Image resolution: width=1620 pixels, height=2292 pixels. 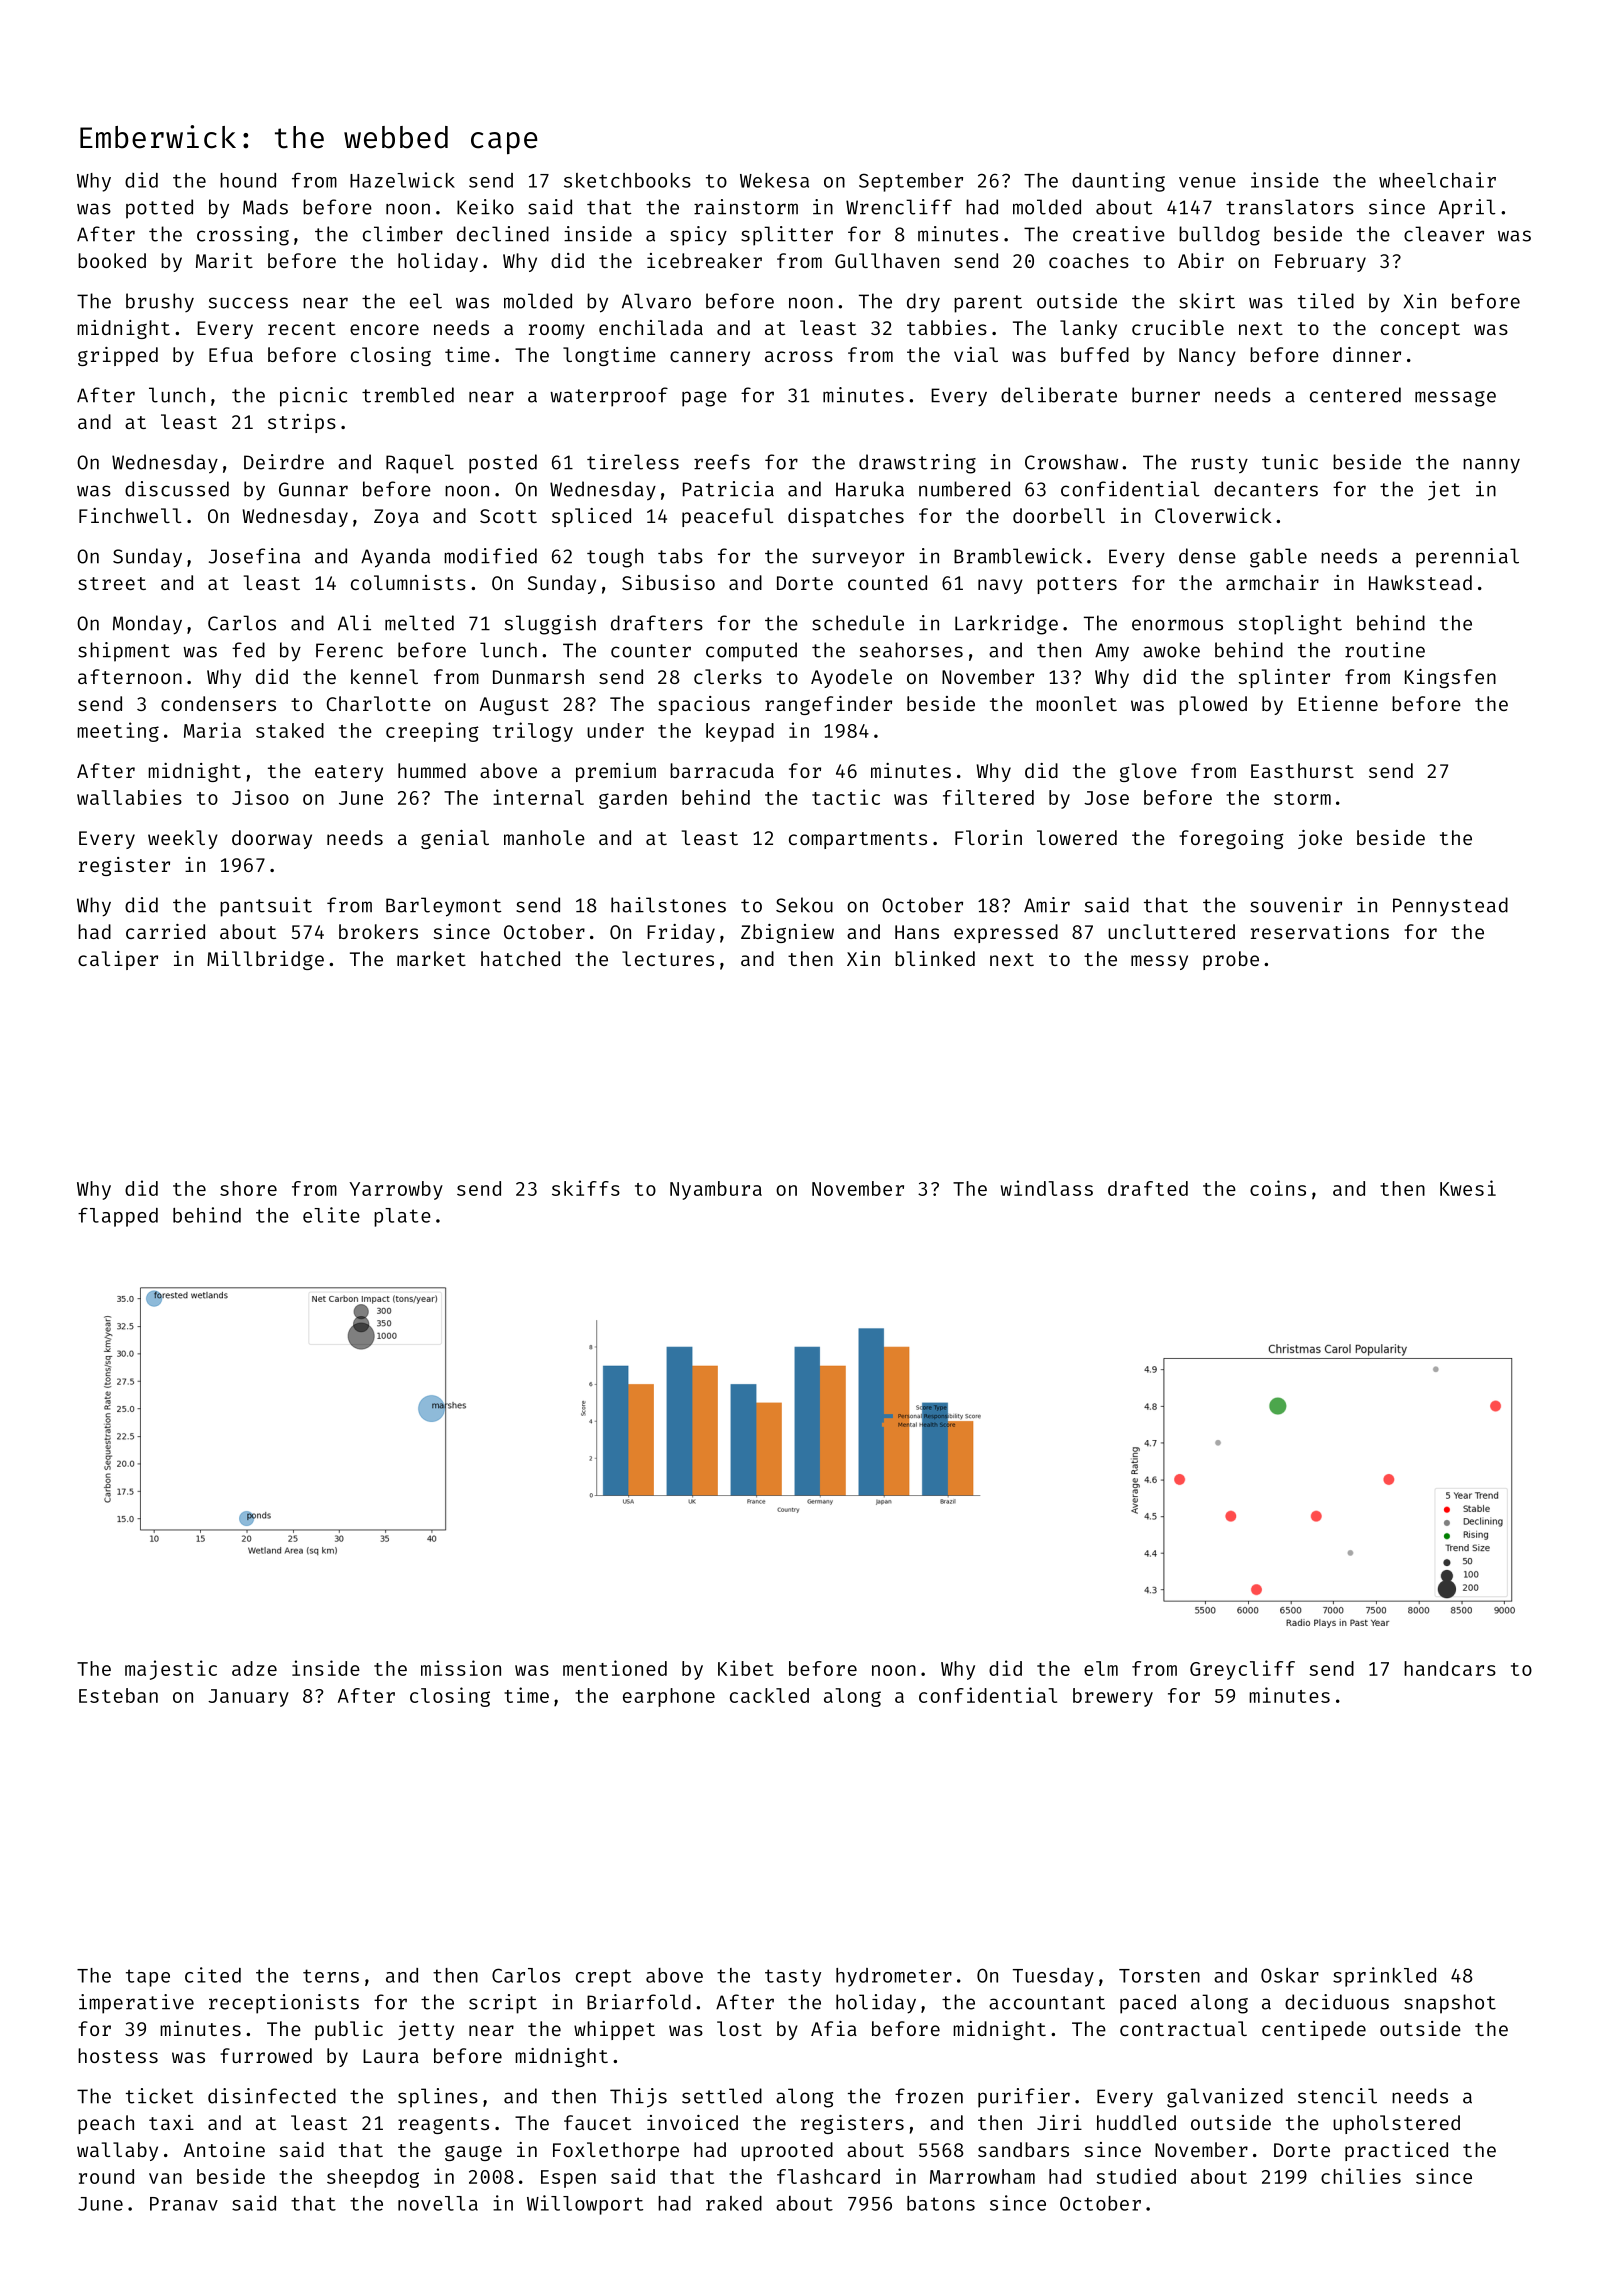 What do you see at coordinates (1047, 1188) in the screenshot?
I see `windlass` at bounding box center [1047, 1188].
